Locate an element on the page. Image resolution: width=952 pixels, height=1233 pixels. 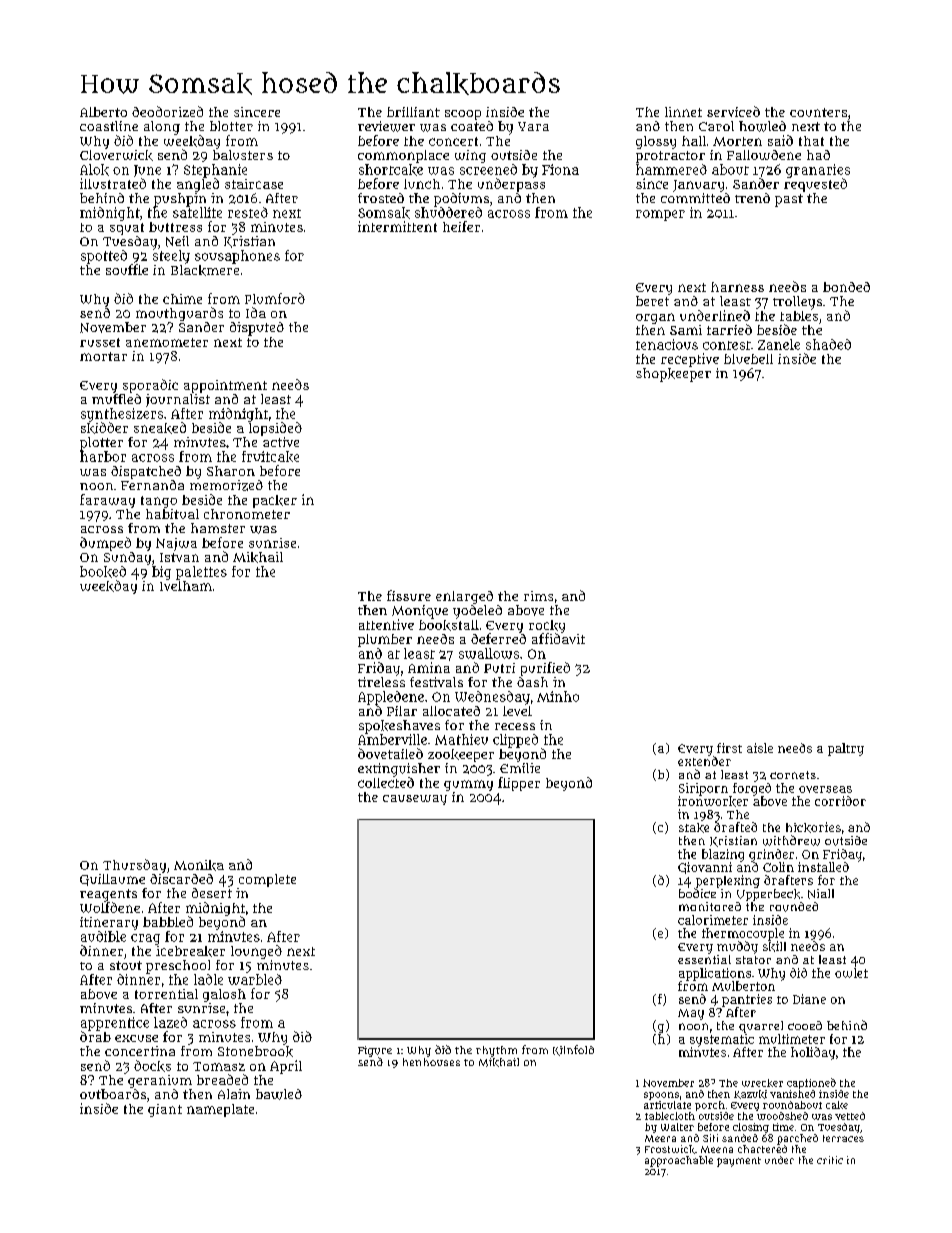
shopkeeper is located at coordinates (673, 375).
